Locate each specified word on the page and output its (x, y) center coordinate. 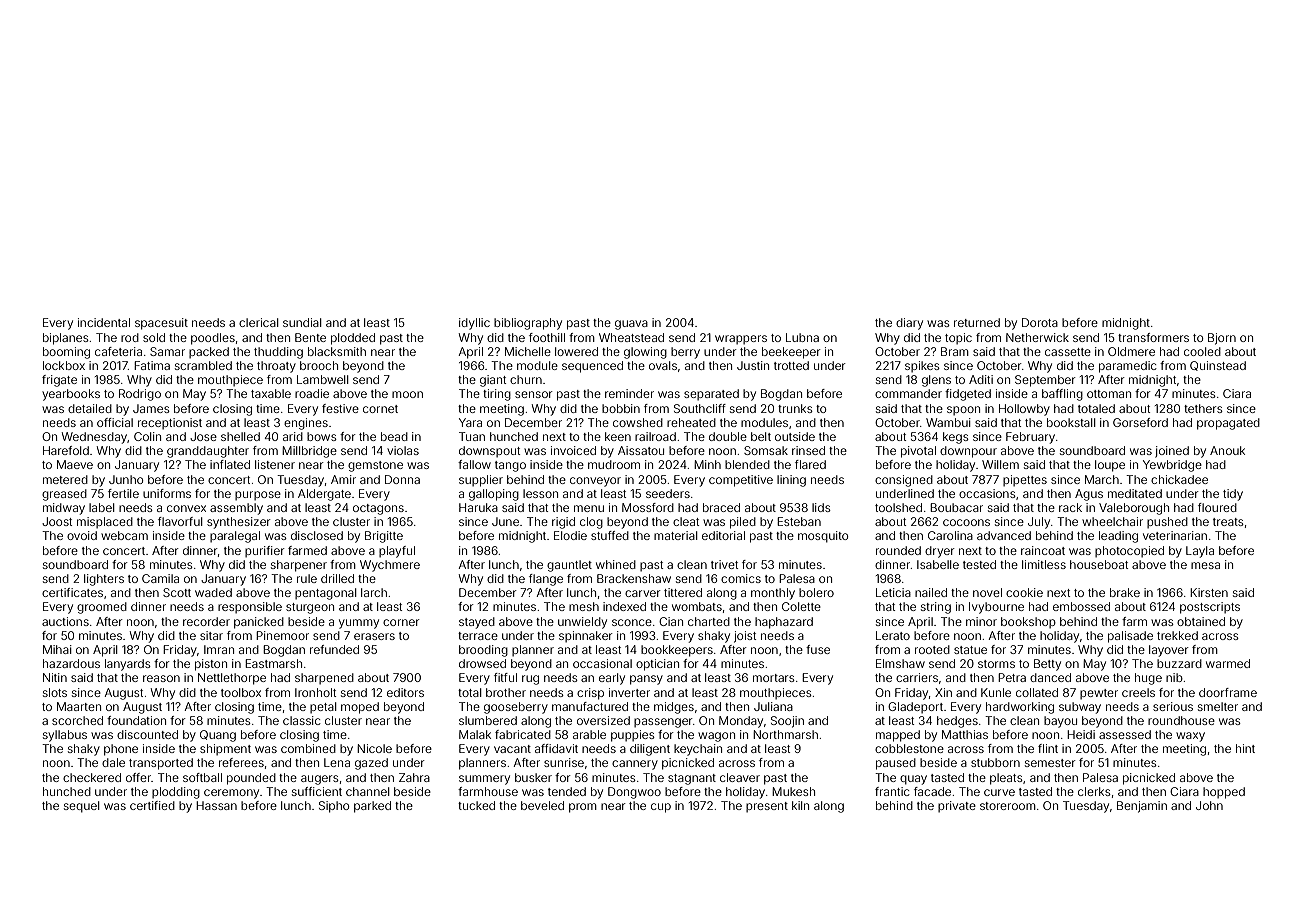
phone (121, 750)
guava (631, 325)
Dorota (1040, 322)
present (767, 807)
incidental (104, 322)
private (957, 806)
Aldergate (324, 495)
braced (721, 507)
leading (1118, 537)
